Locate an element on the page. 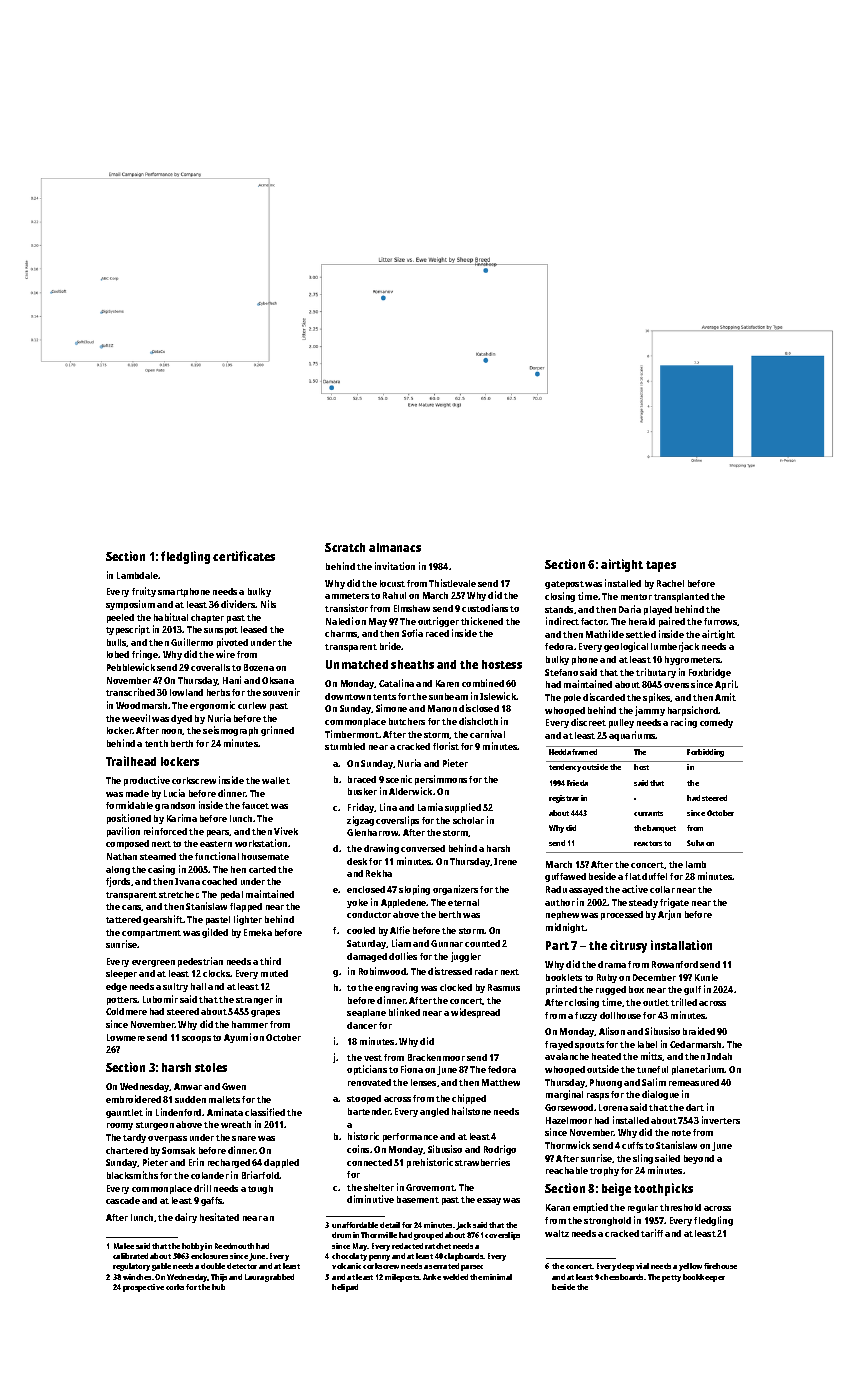 This image has width=849, height=1400. supplied is located at coordinates (463, 808).
